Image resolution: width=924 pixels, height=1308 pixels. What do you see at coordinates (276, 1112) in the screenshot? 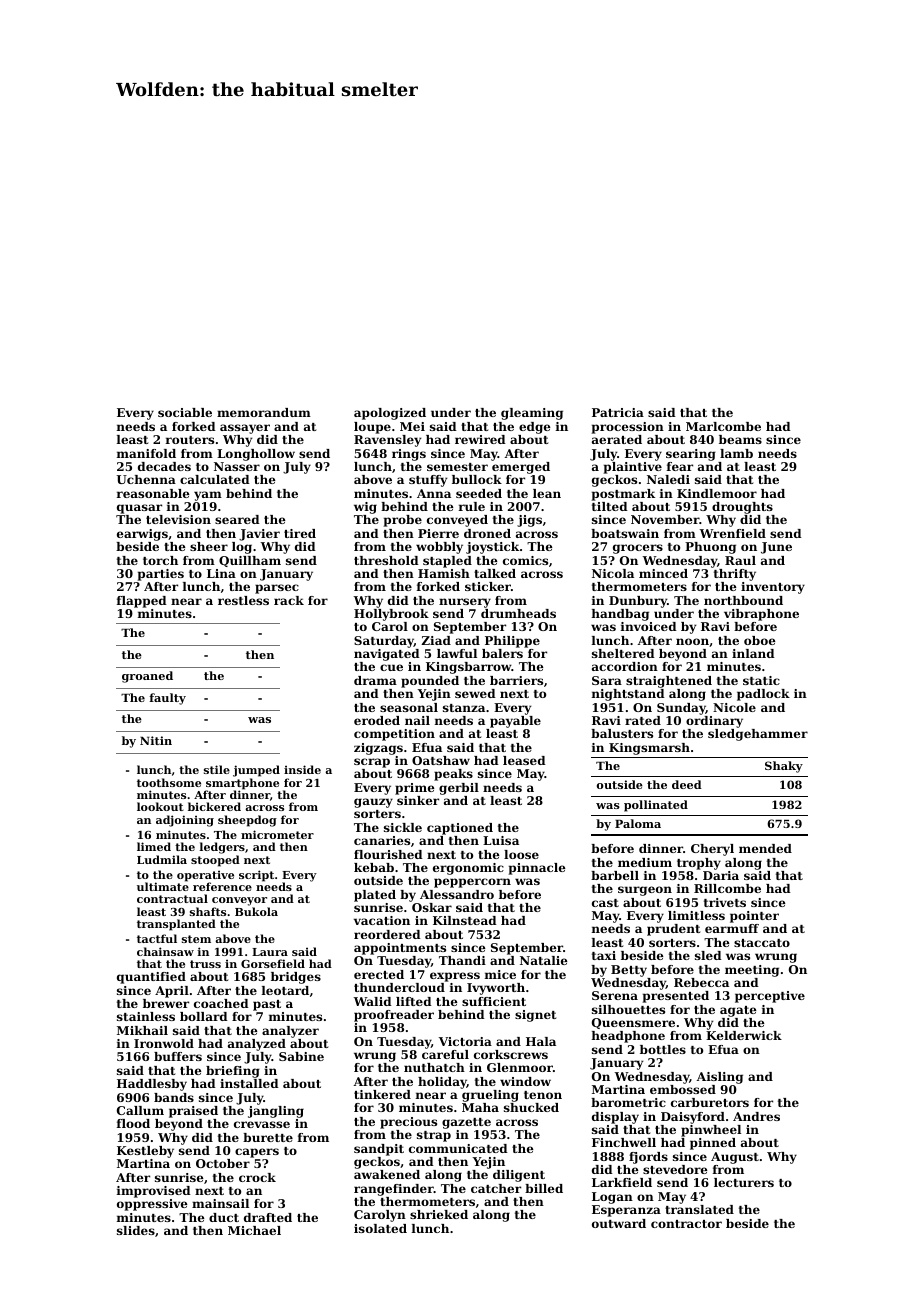
I see `jangling` at bounding box center [276, 1112].
